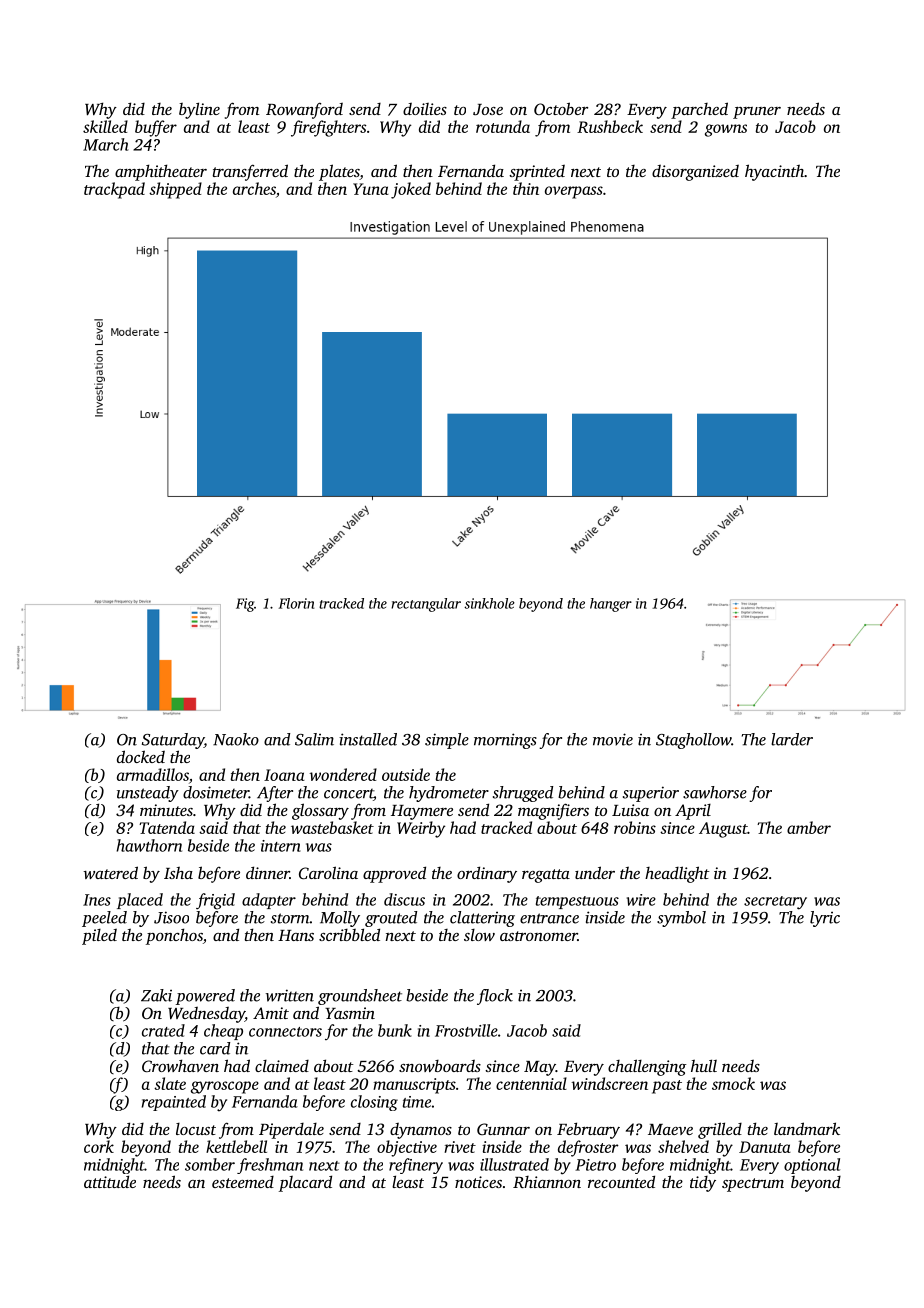  What do you see at coordinates (753, 1185) in the document?
I see `spectrum` at bounding box center [753, 1185].
